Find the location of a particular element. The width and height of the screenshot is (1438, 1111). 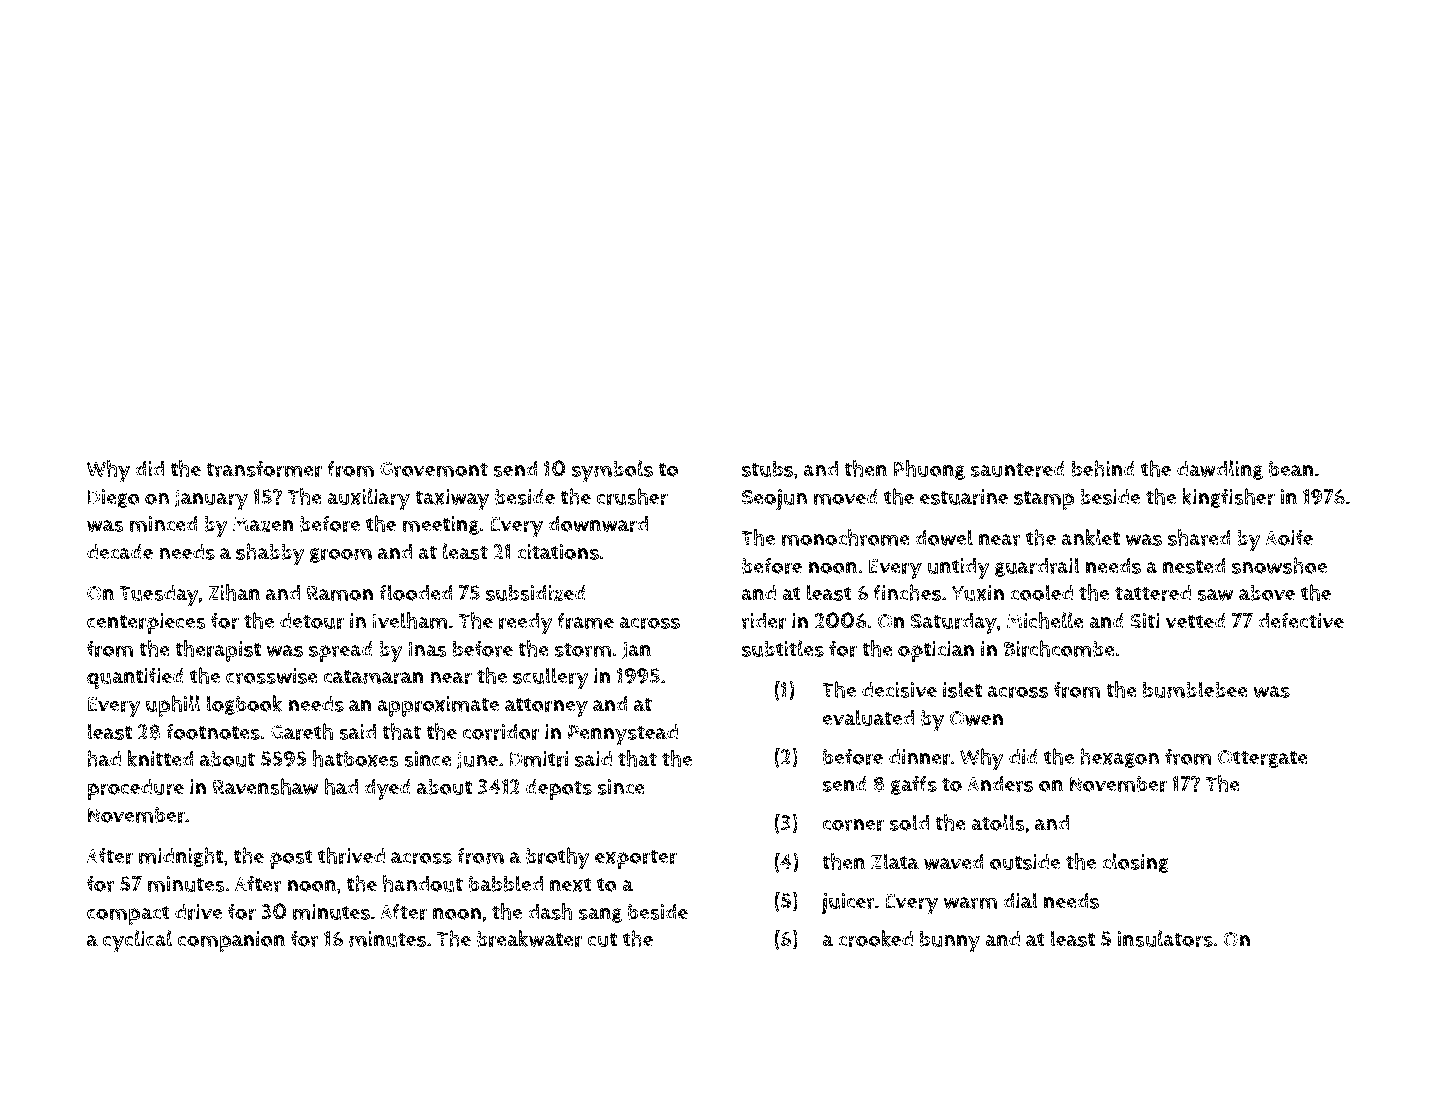

bumblebee is located at coordinates (1195, 689).
